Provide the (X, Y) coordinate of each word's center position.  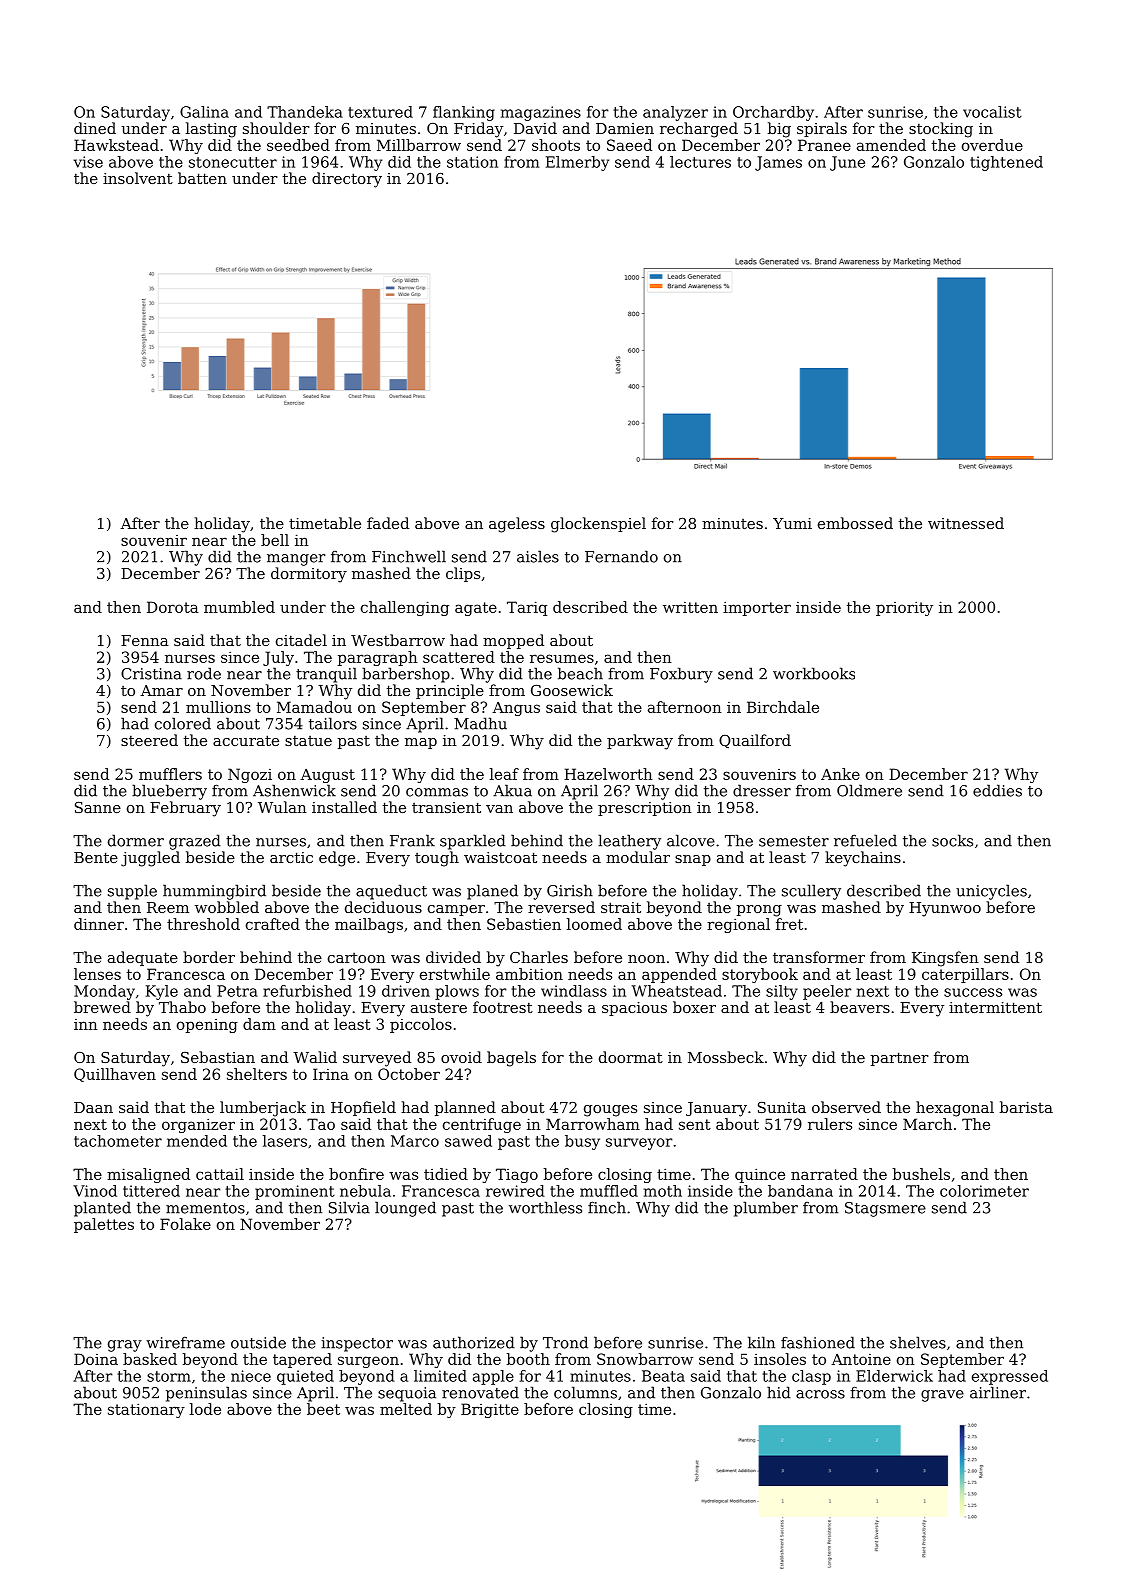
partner (900, 1059)
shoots (556, 145)
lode (205, 1409)
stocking (941, 130)
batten (202, 178)
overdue (992, 145)
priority (904, 608)
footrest (503, 1007)
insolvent (138, 178)
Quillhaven (115, 1075)
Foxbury (681, 675)
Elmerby (577, 163)
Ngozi (250, 775)
